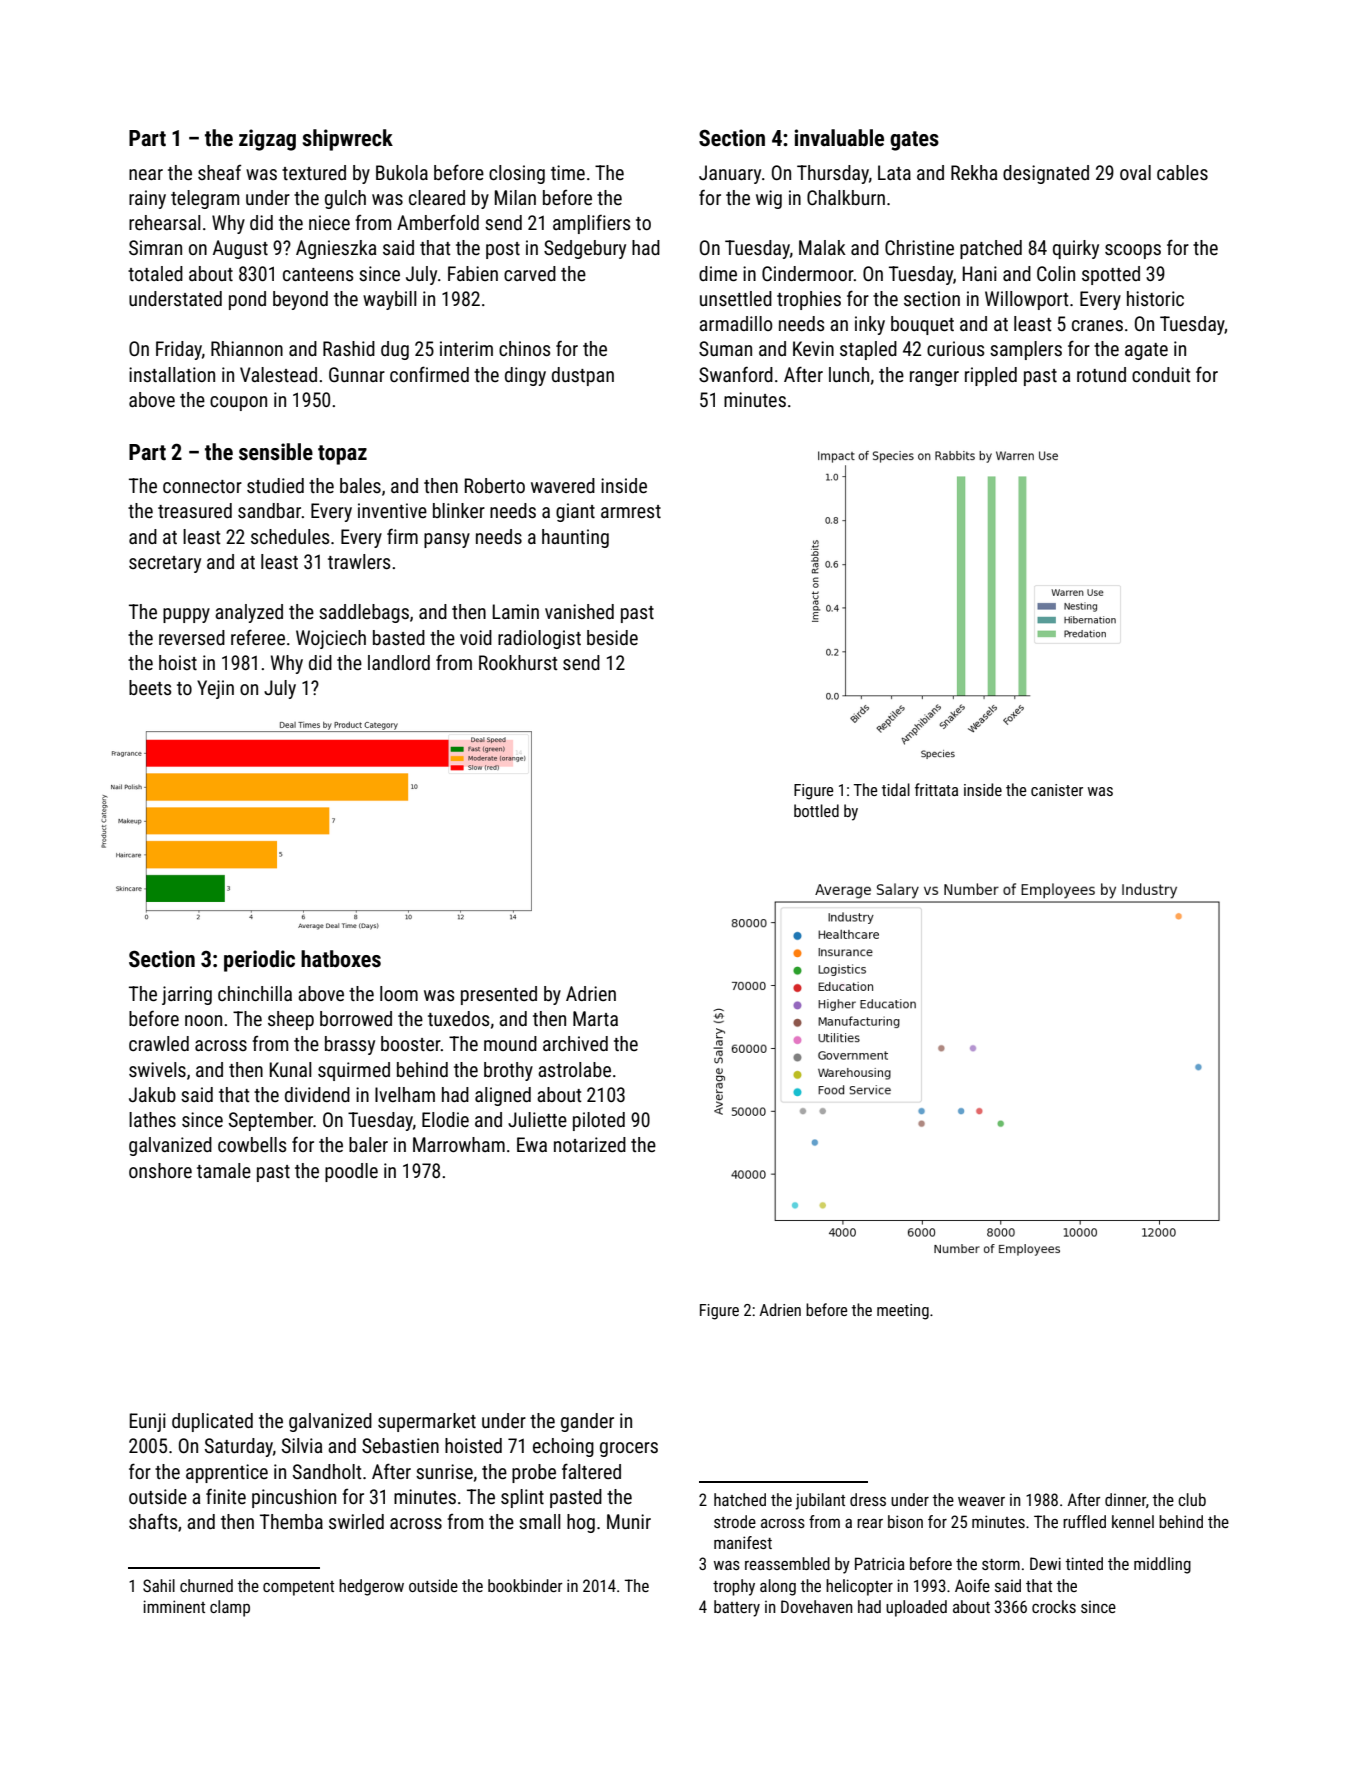  I want to click on meeting, so click(903, 1312).
